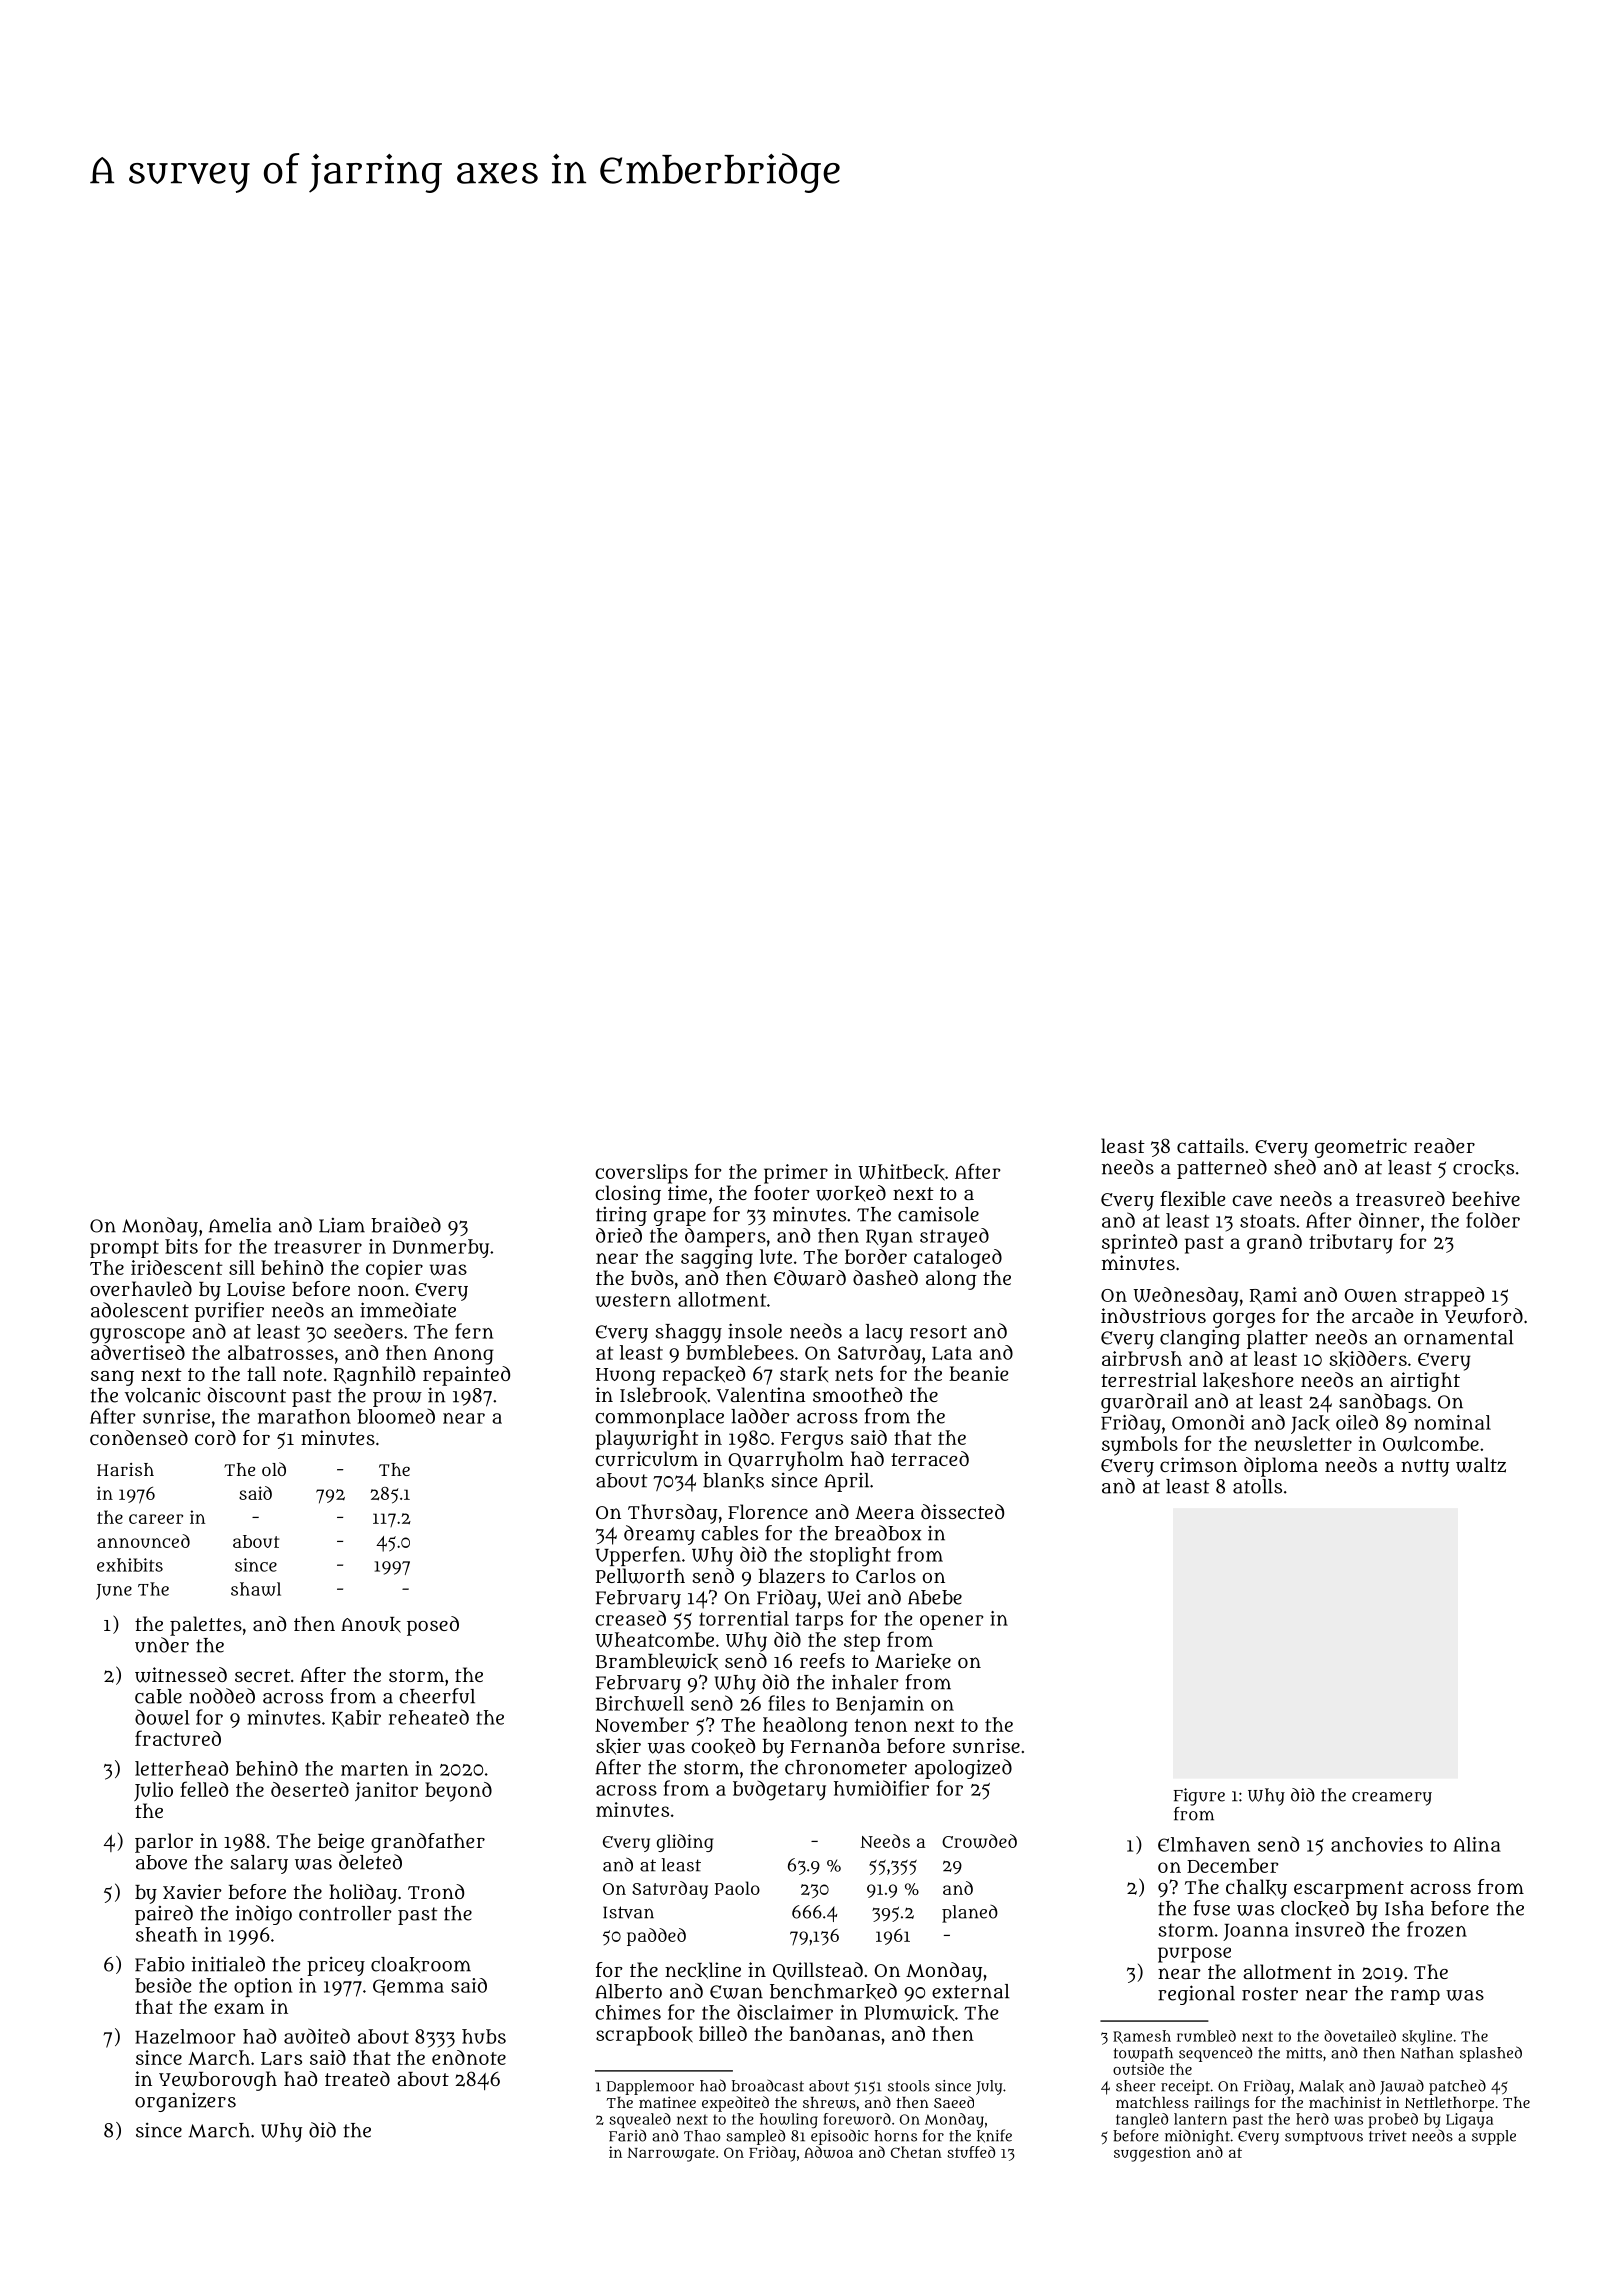 The image size is (1620, 2292). Describe the element at coordinates (671, 2154) in the screenshot. I see `Narrowgate` at that location.
